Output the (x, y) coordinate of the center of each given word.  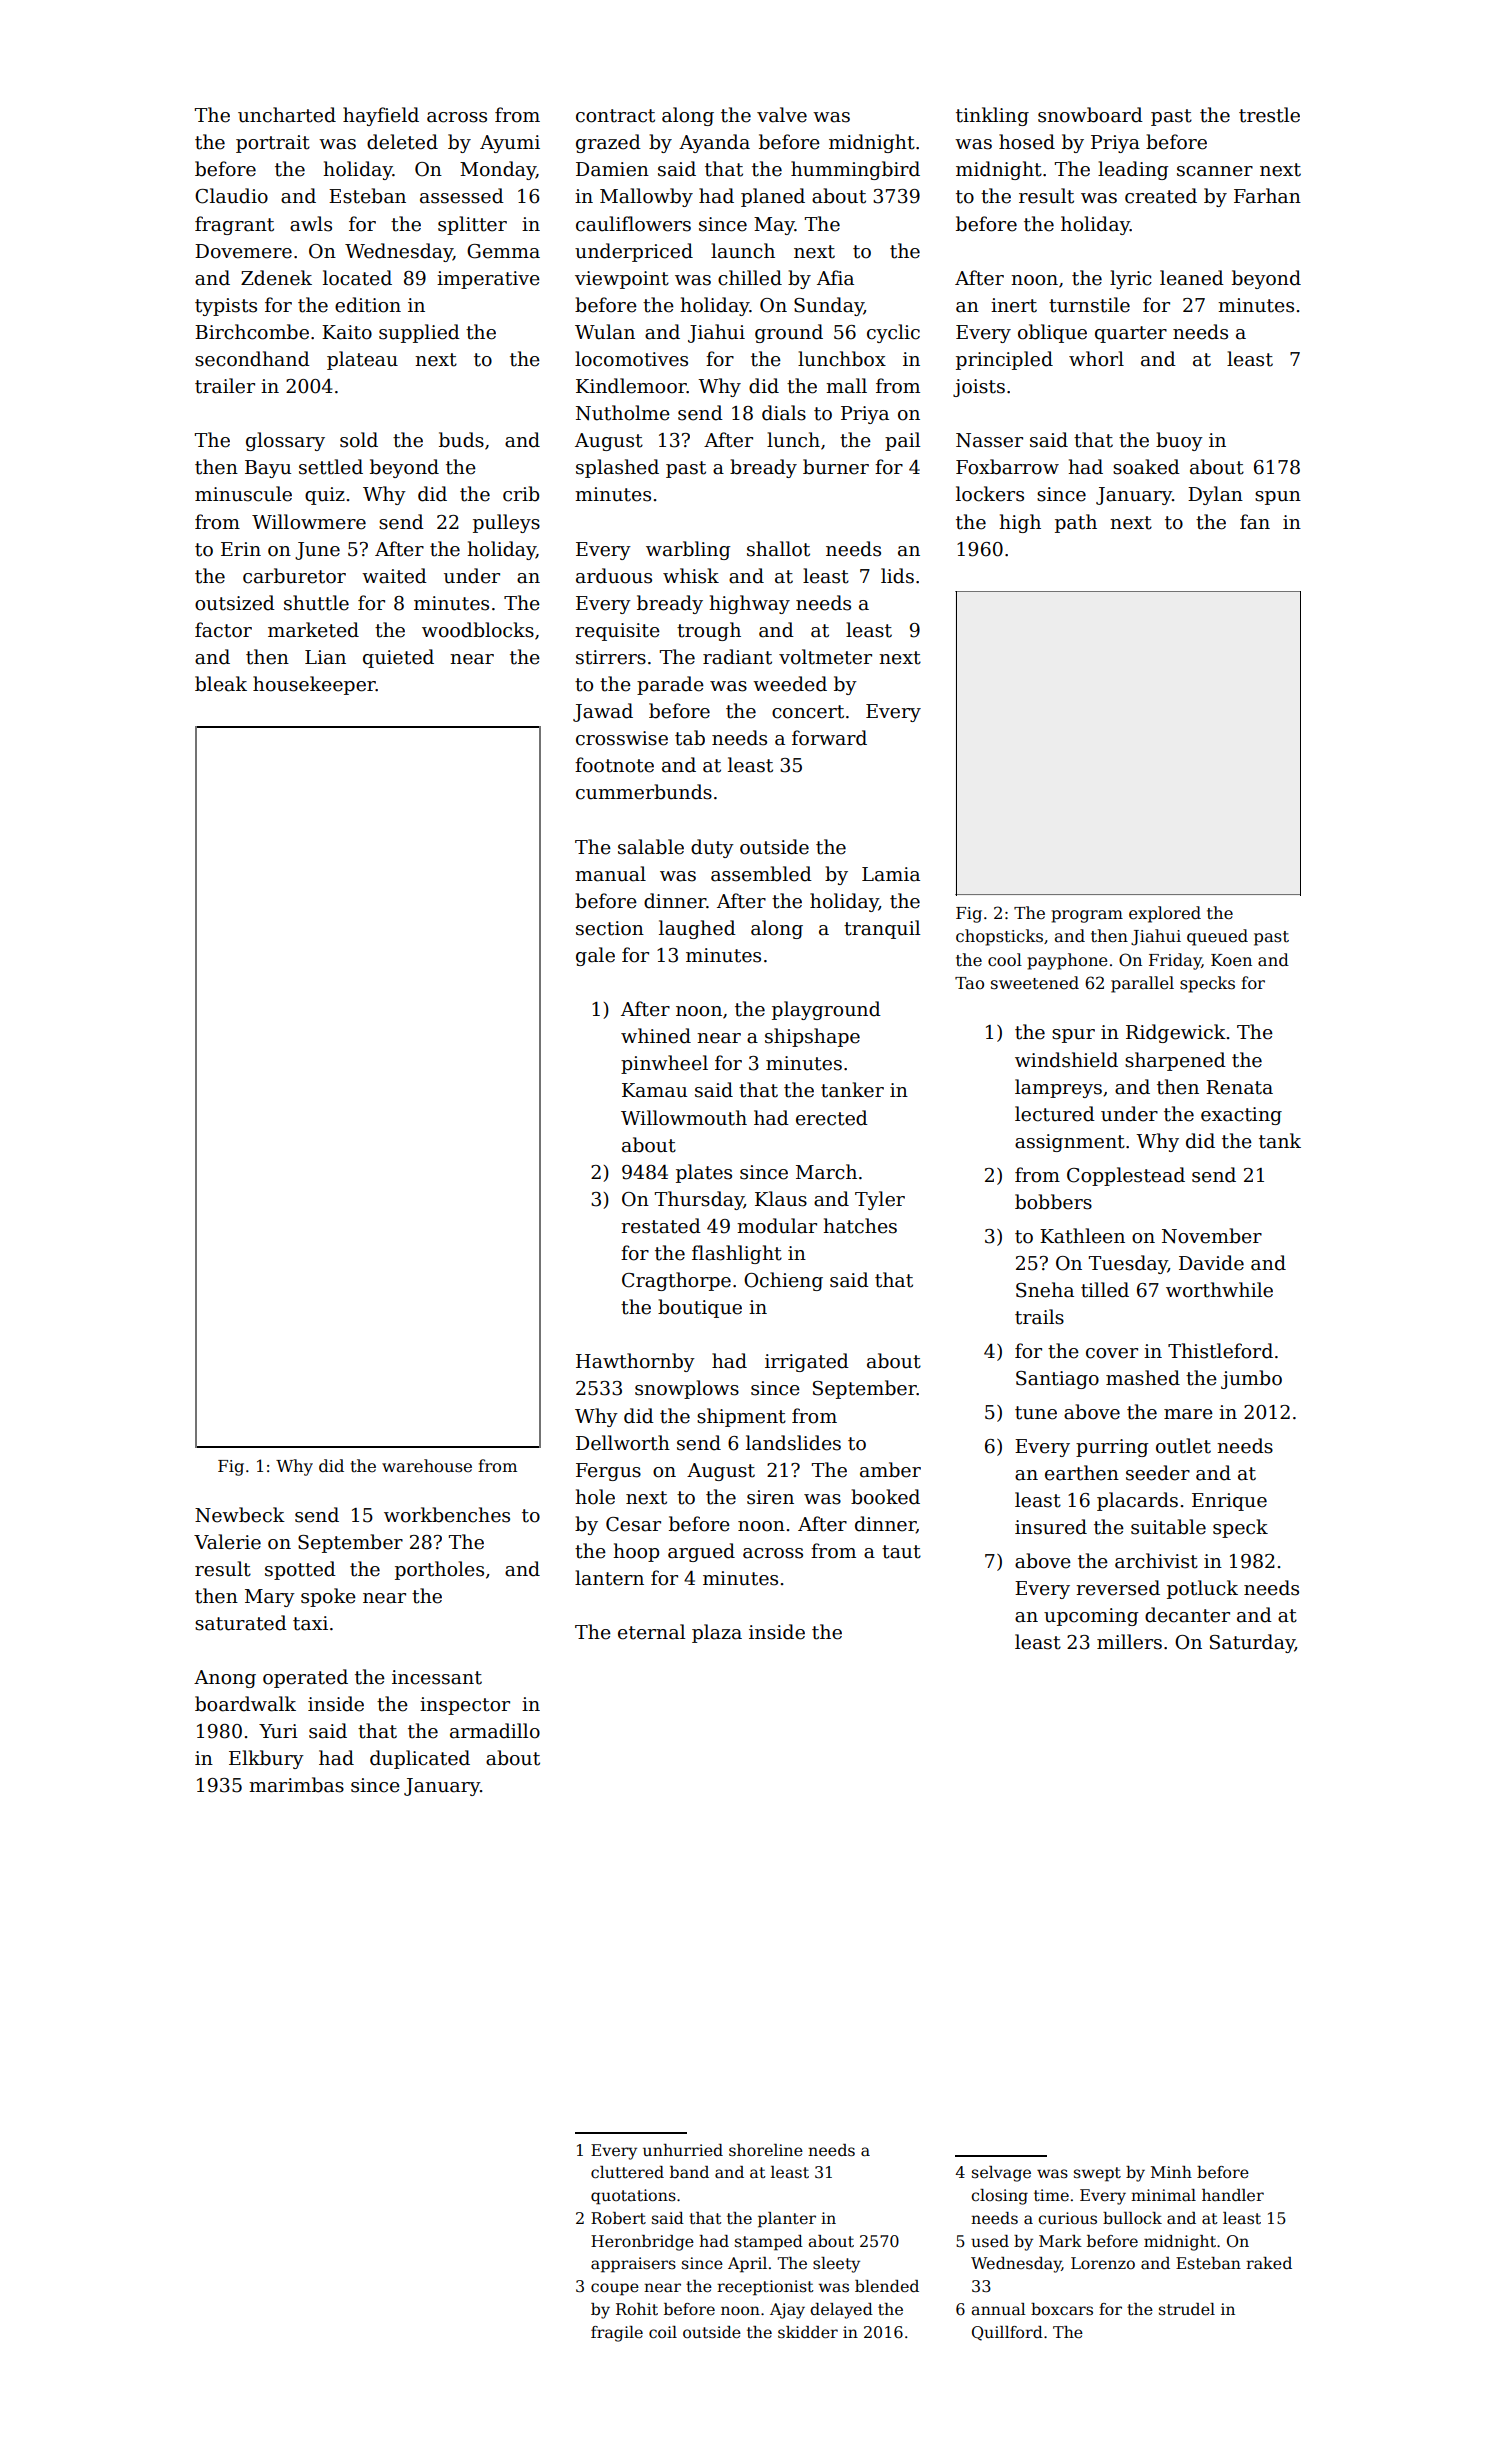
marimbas (296, 1785)
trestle (1269, 115)
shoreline (766, 2150)
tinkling (992, 116)
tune (1036, 1413)
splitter (472, 225)
